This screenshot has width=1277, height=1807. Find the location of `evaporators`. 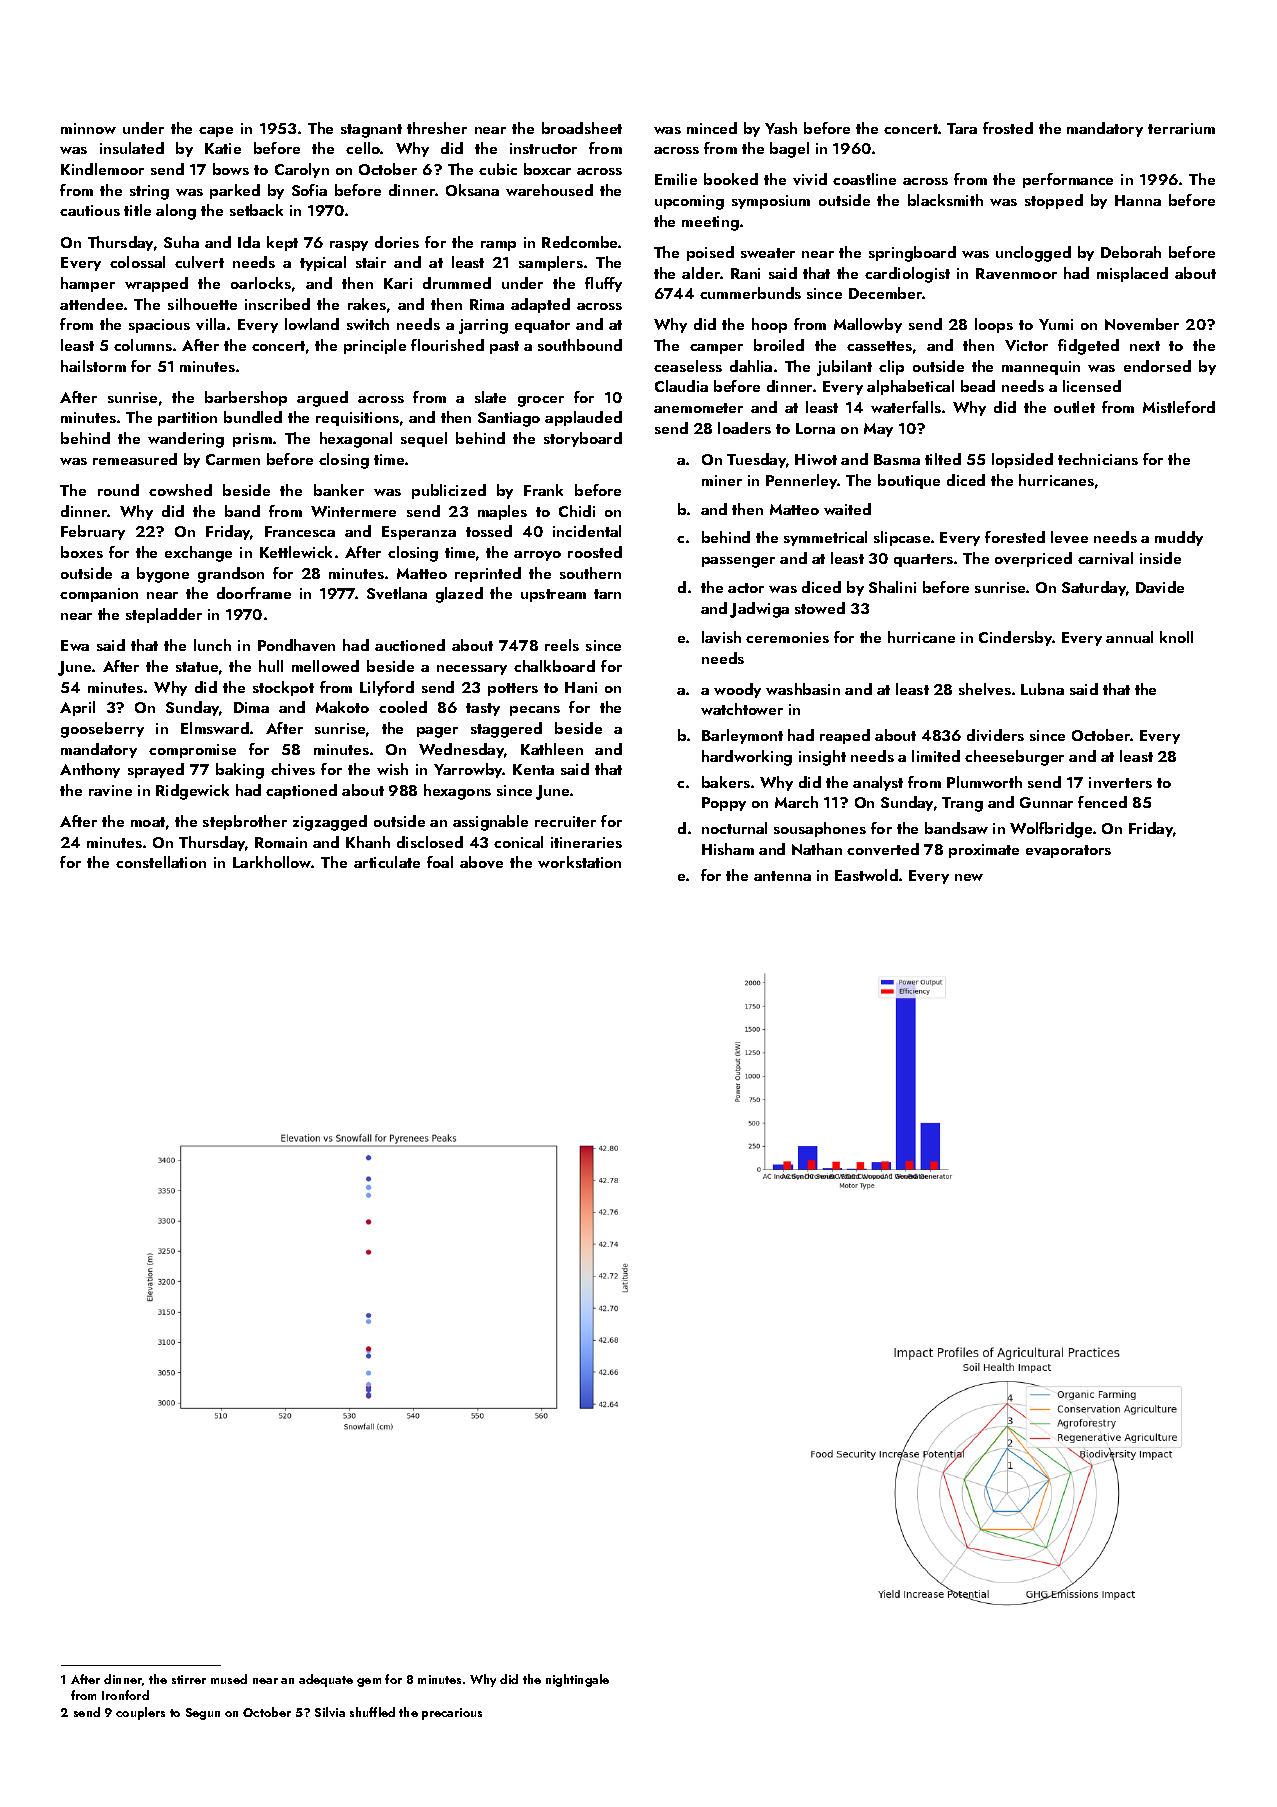

evaporators is located at coordinates (1068, 851).
